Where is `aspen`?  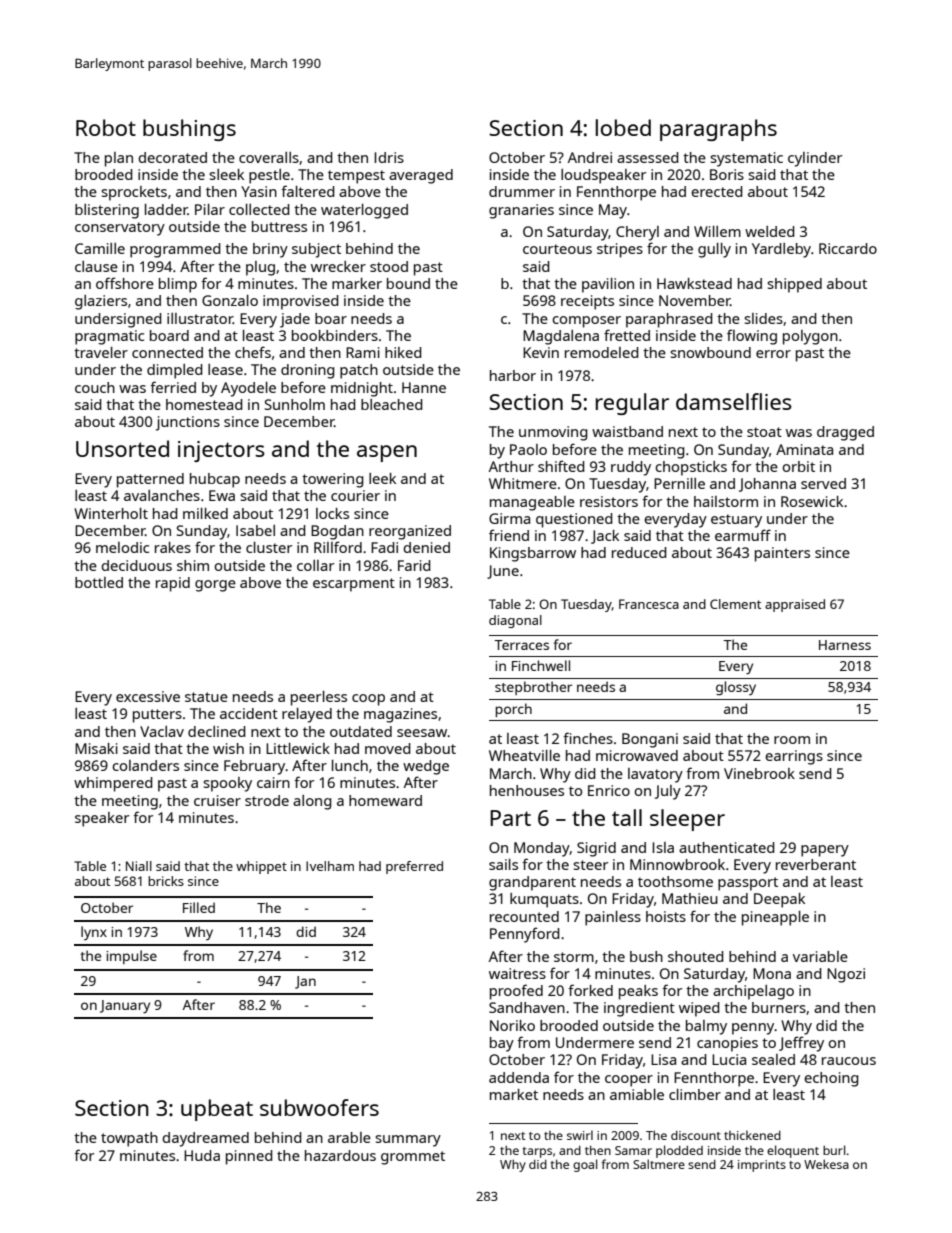 aspen is located at coordinates (387, 453).
